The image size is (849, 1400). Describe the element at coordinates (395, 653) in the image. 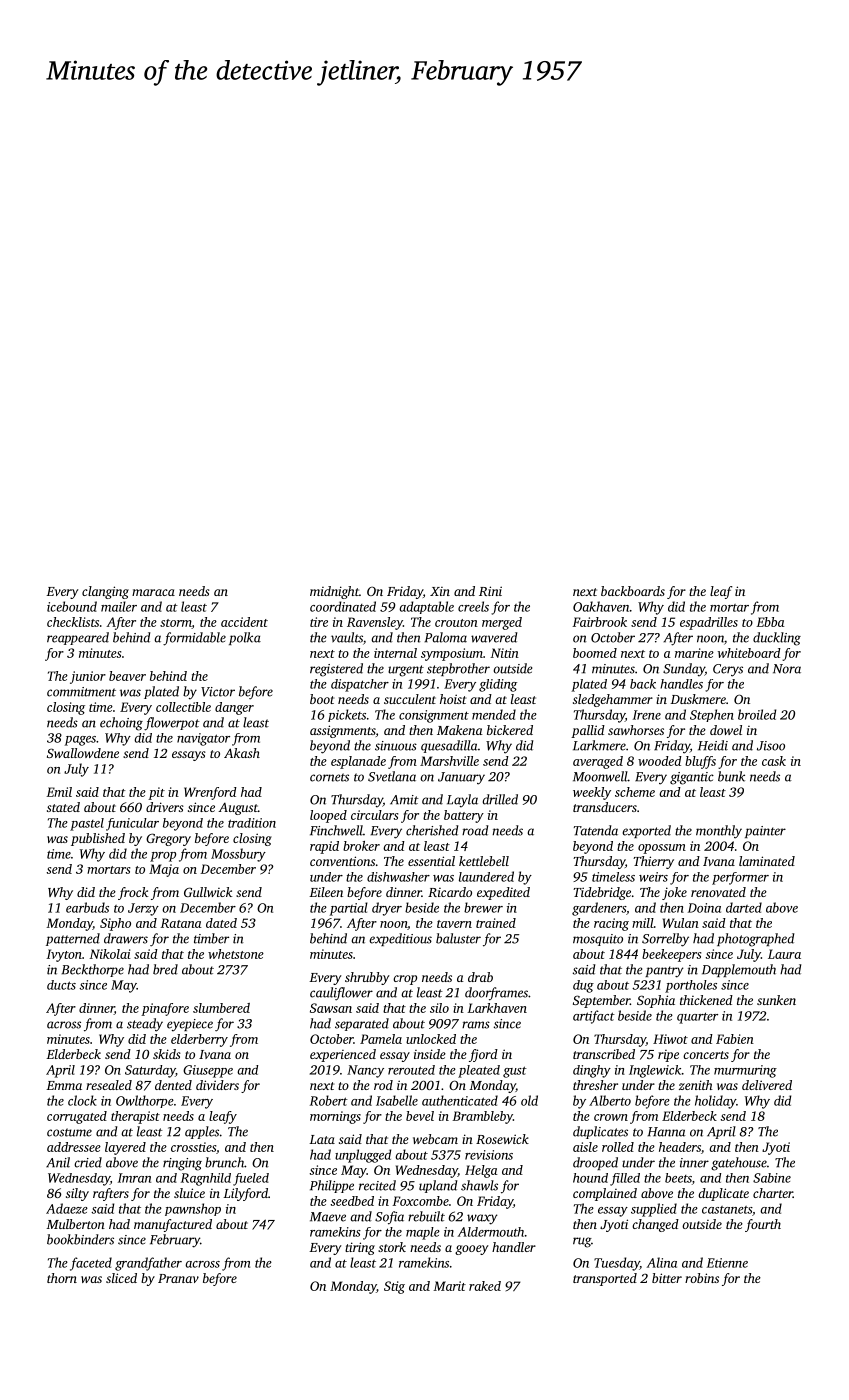

I see `internal` at that location.
